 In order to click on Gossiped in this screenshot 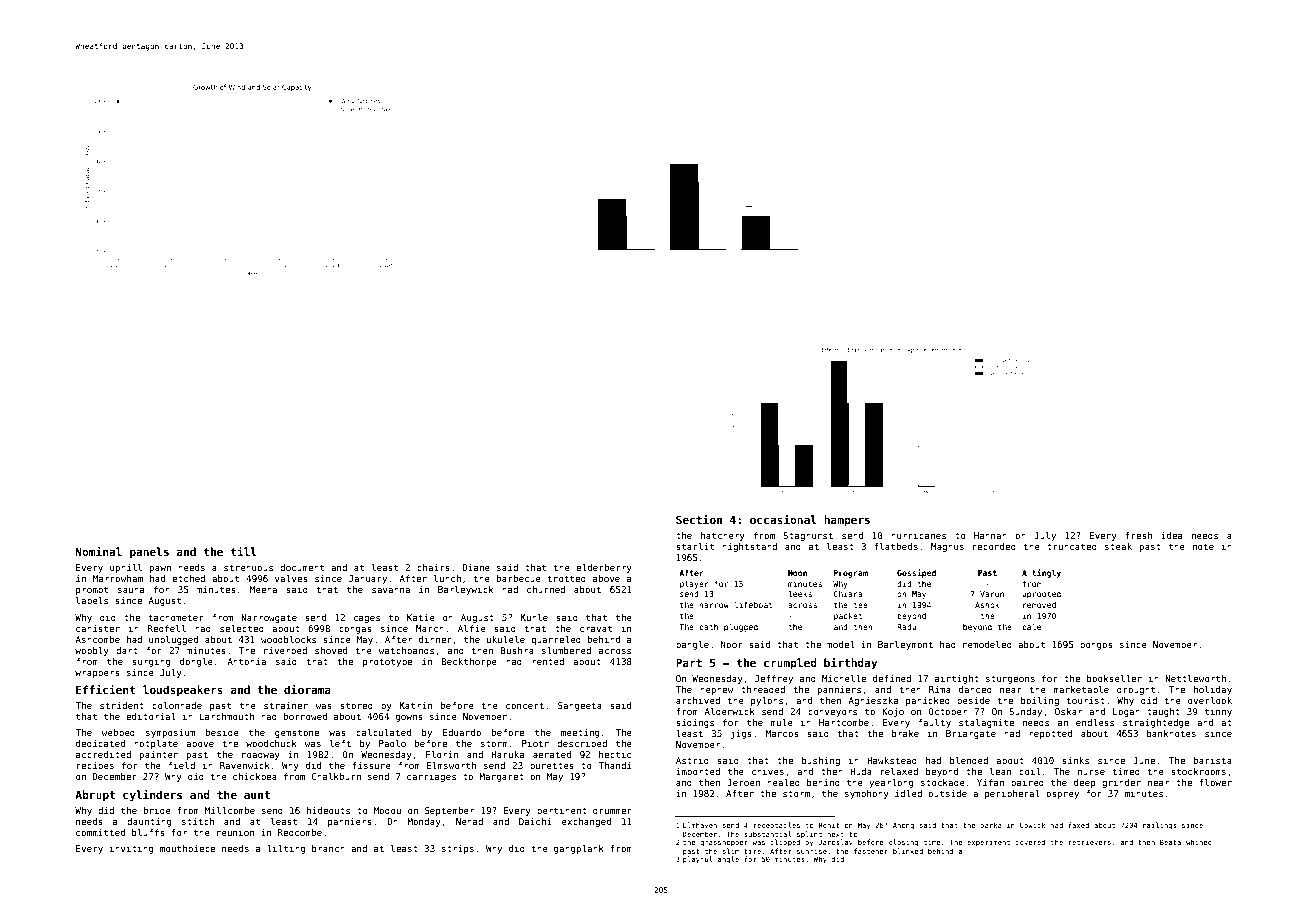, I will do `click(916, 573)`.
